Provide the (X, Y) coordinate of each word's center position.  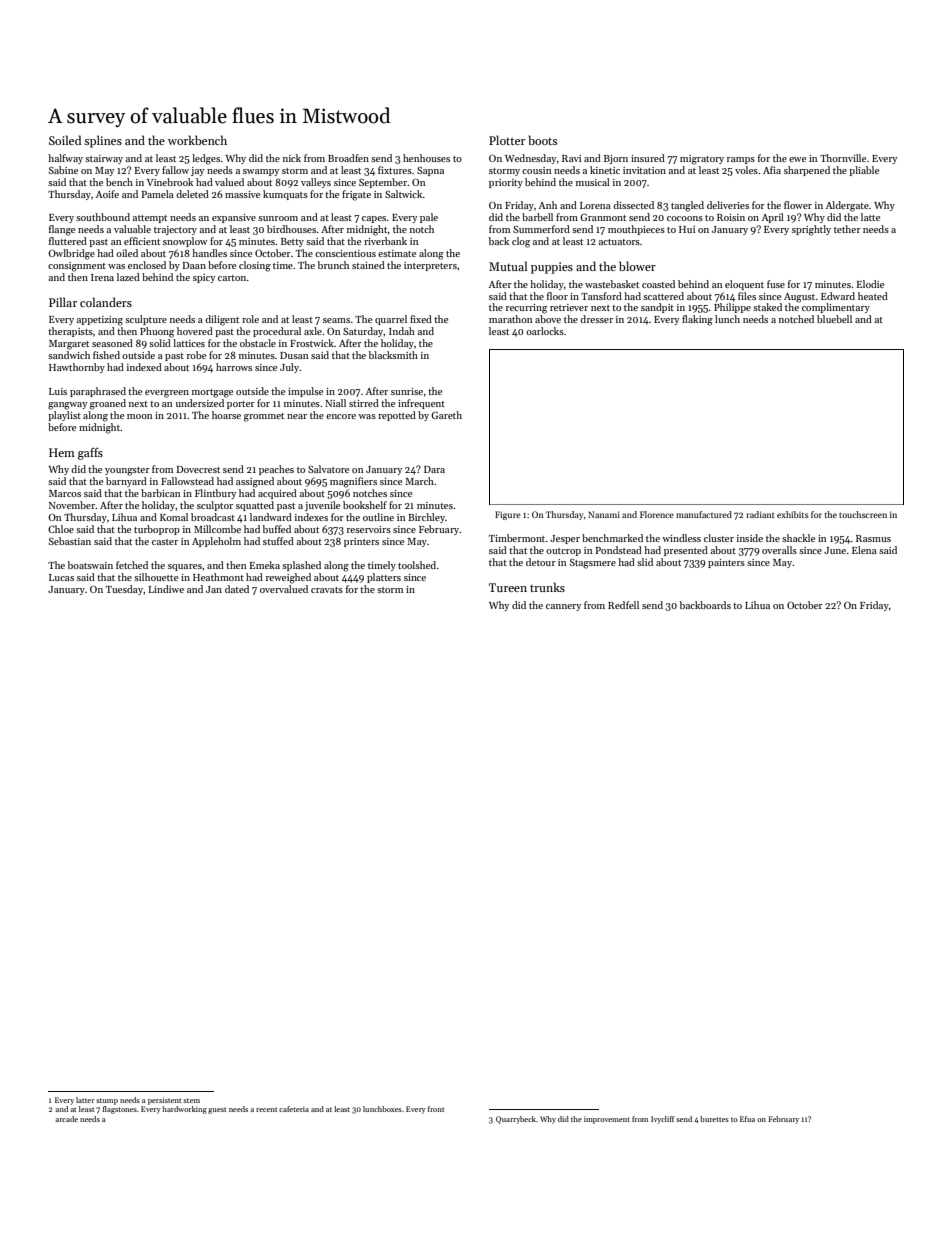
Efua (747, 1119)
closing (255, 266)
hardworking (184, 1110)
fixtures (395, 170)
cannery (563, 607)
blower (637, 266)
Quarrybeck (516, 1120)
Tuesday (124, 590)
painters (726, 563)
